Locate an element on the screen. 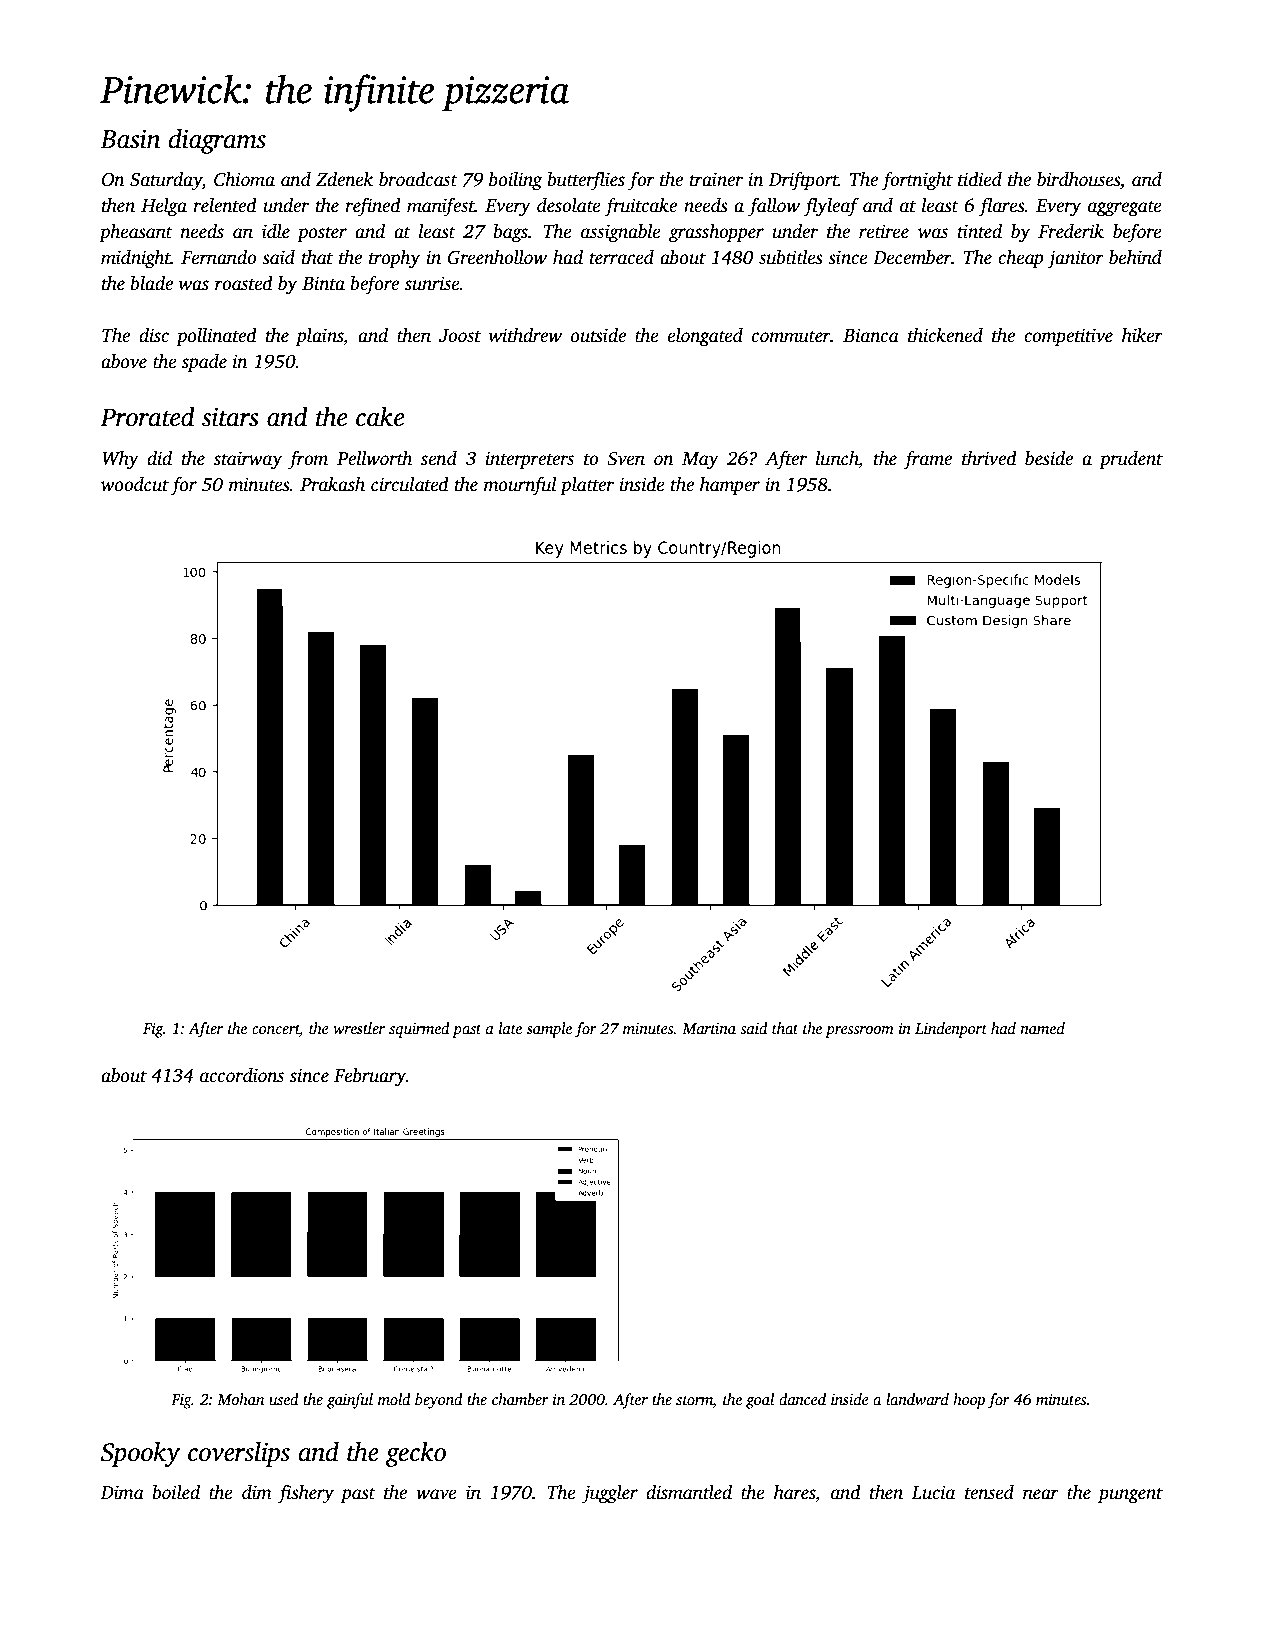  birdhouses is located at coordinates (1078, 179).
